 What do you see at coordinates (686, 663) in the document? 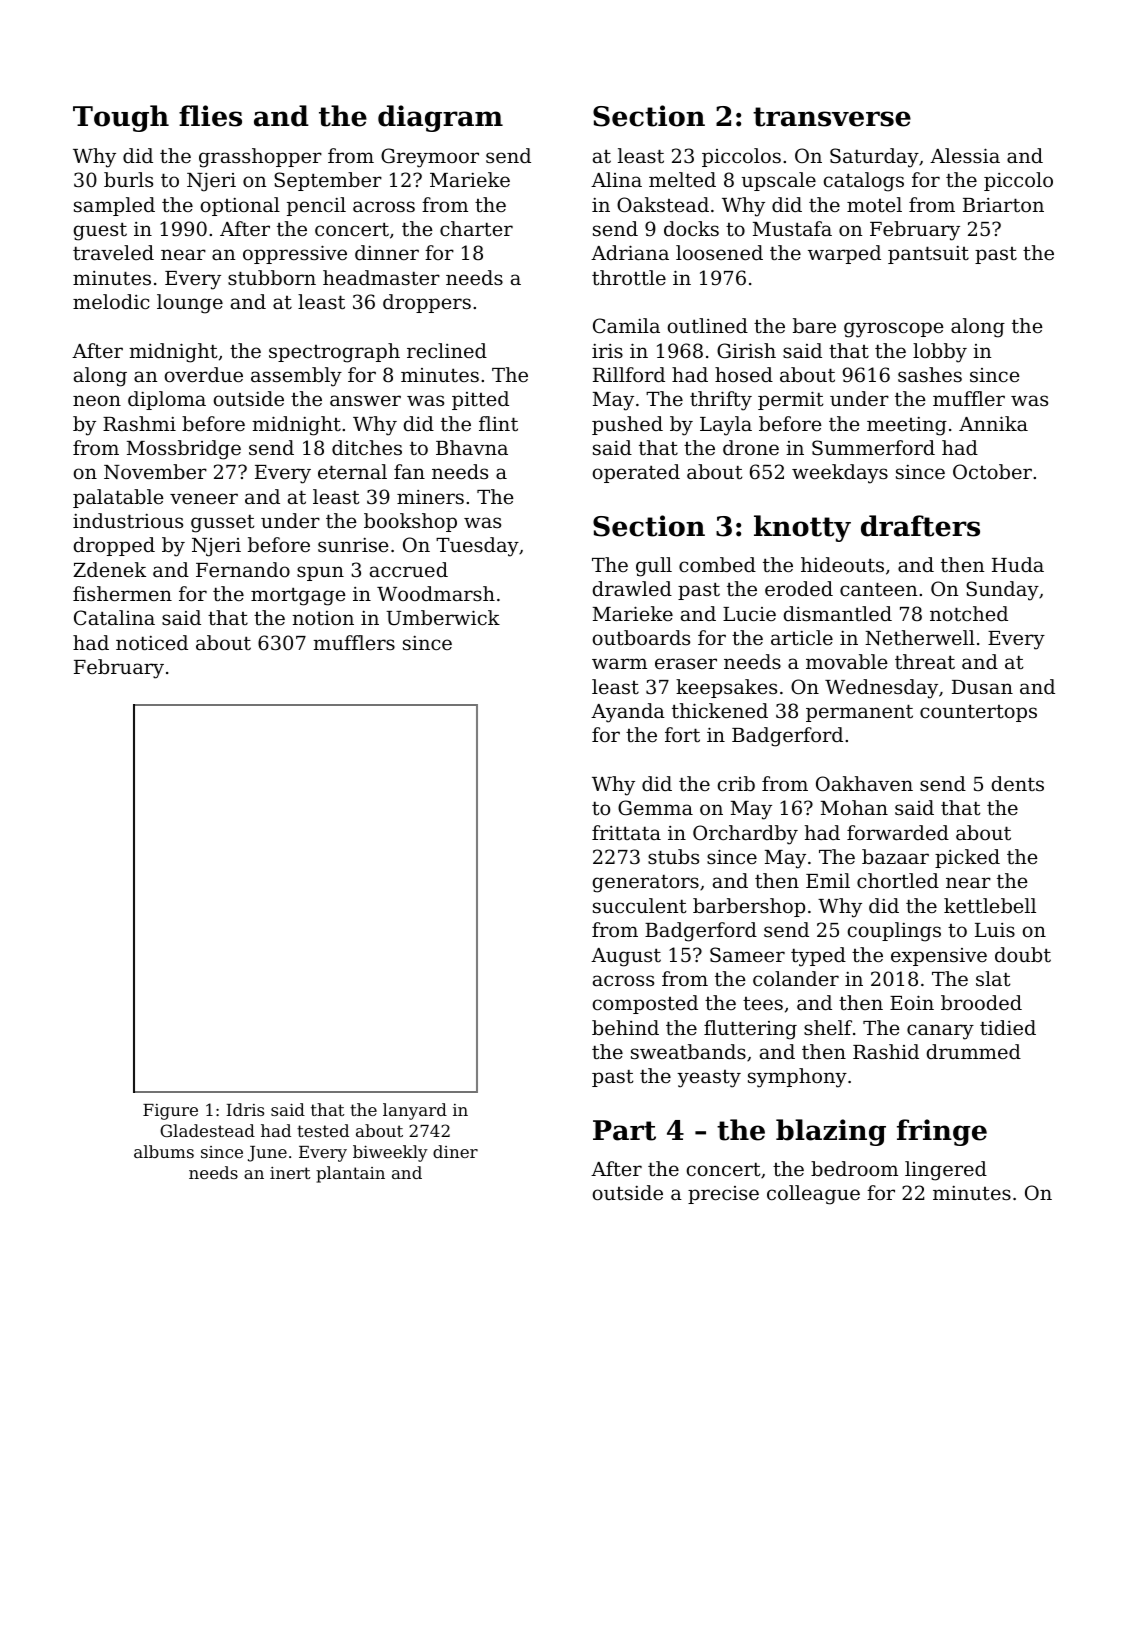
I see `eraser` at bounding box center [686, 663].
